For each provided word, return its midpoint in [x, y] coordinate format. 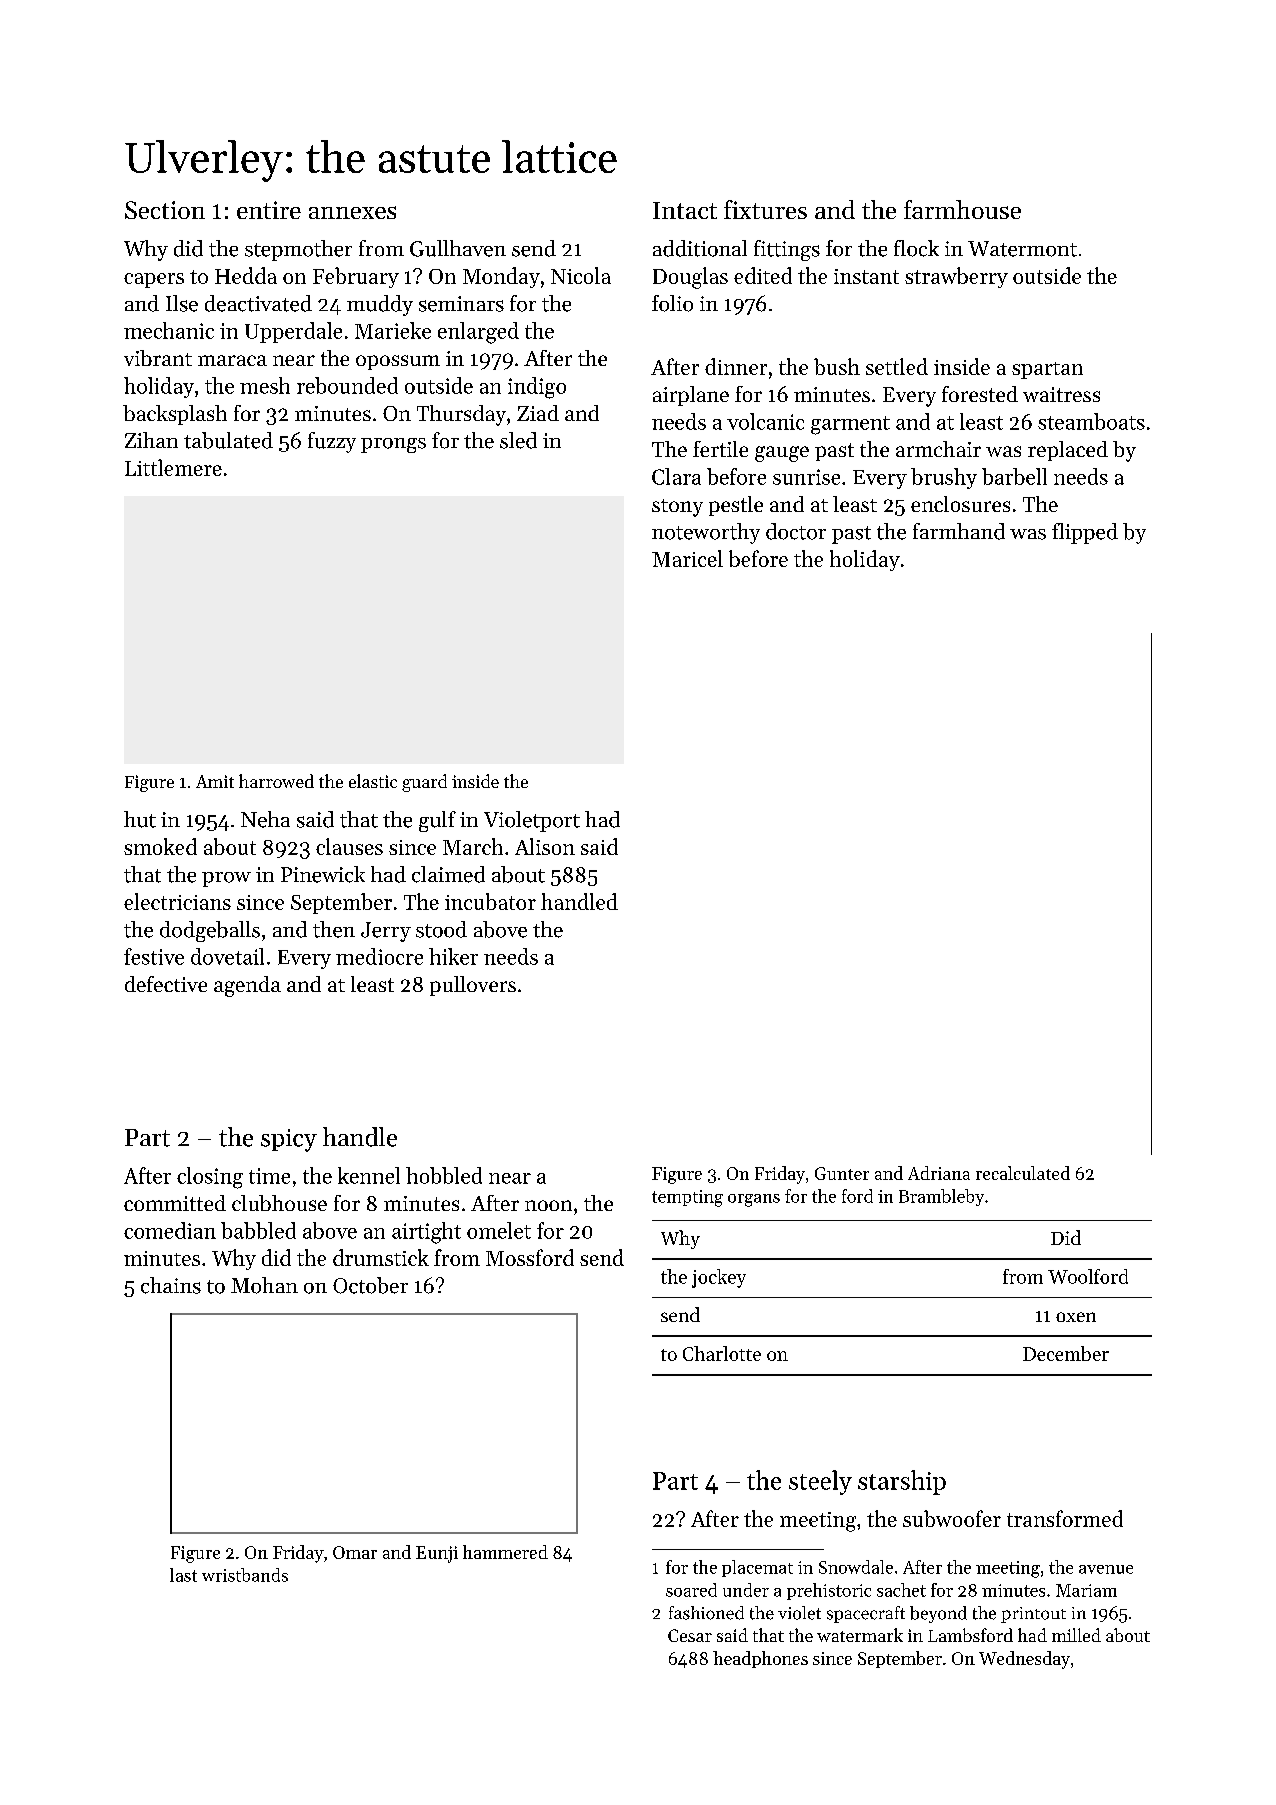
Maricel [687, 558]
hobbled [444, 1175]
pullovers [473, 986]
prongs [393, 445]
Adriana [939, 1173]
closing [210, 1178]
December [1066, 1353]
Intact [685, 210]
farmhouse [962, 209]
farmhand [959, 531]
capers [154, 280]
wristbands [245, 1575]
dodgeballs [210, 931]
